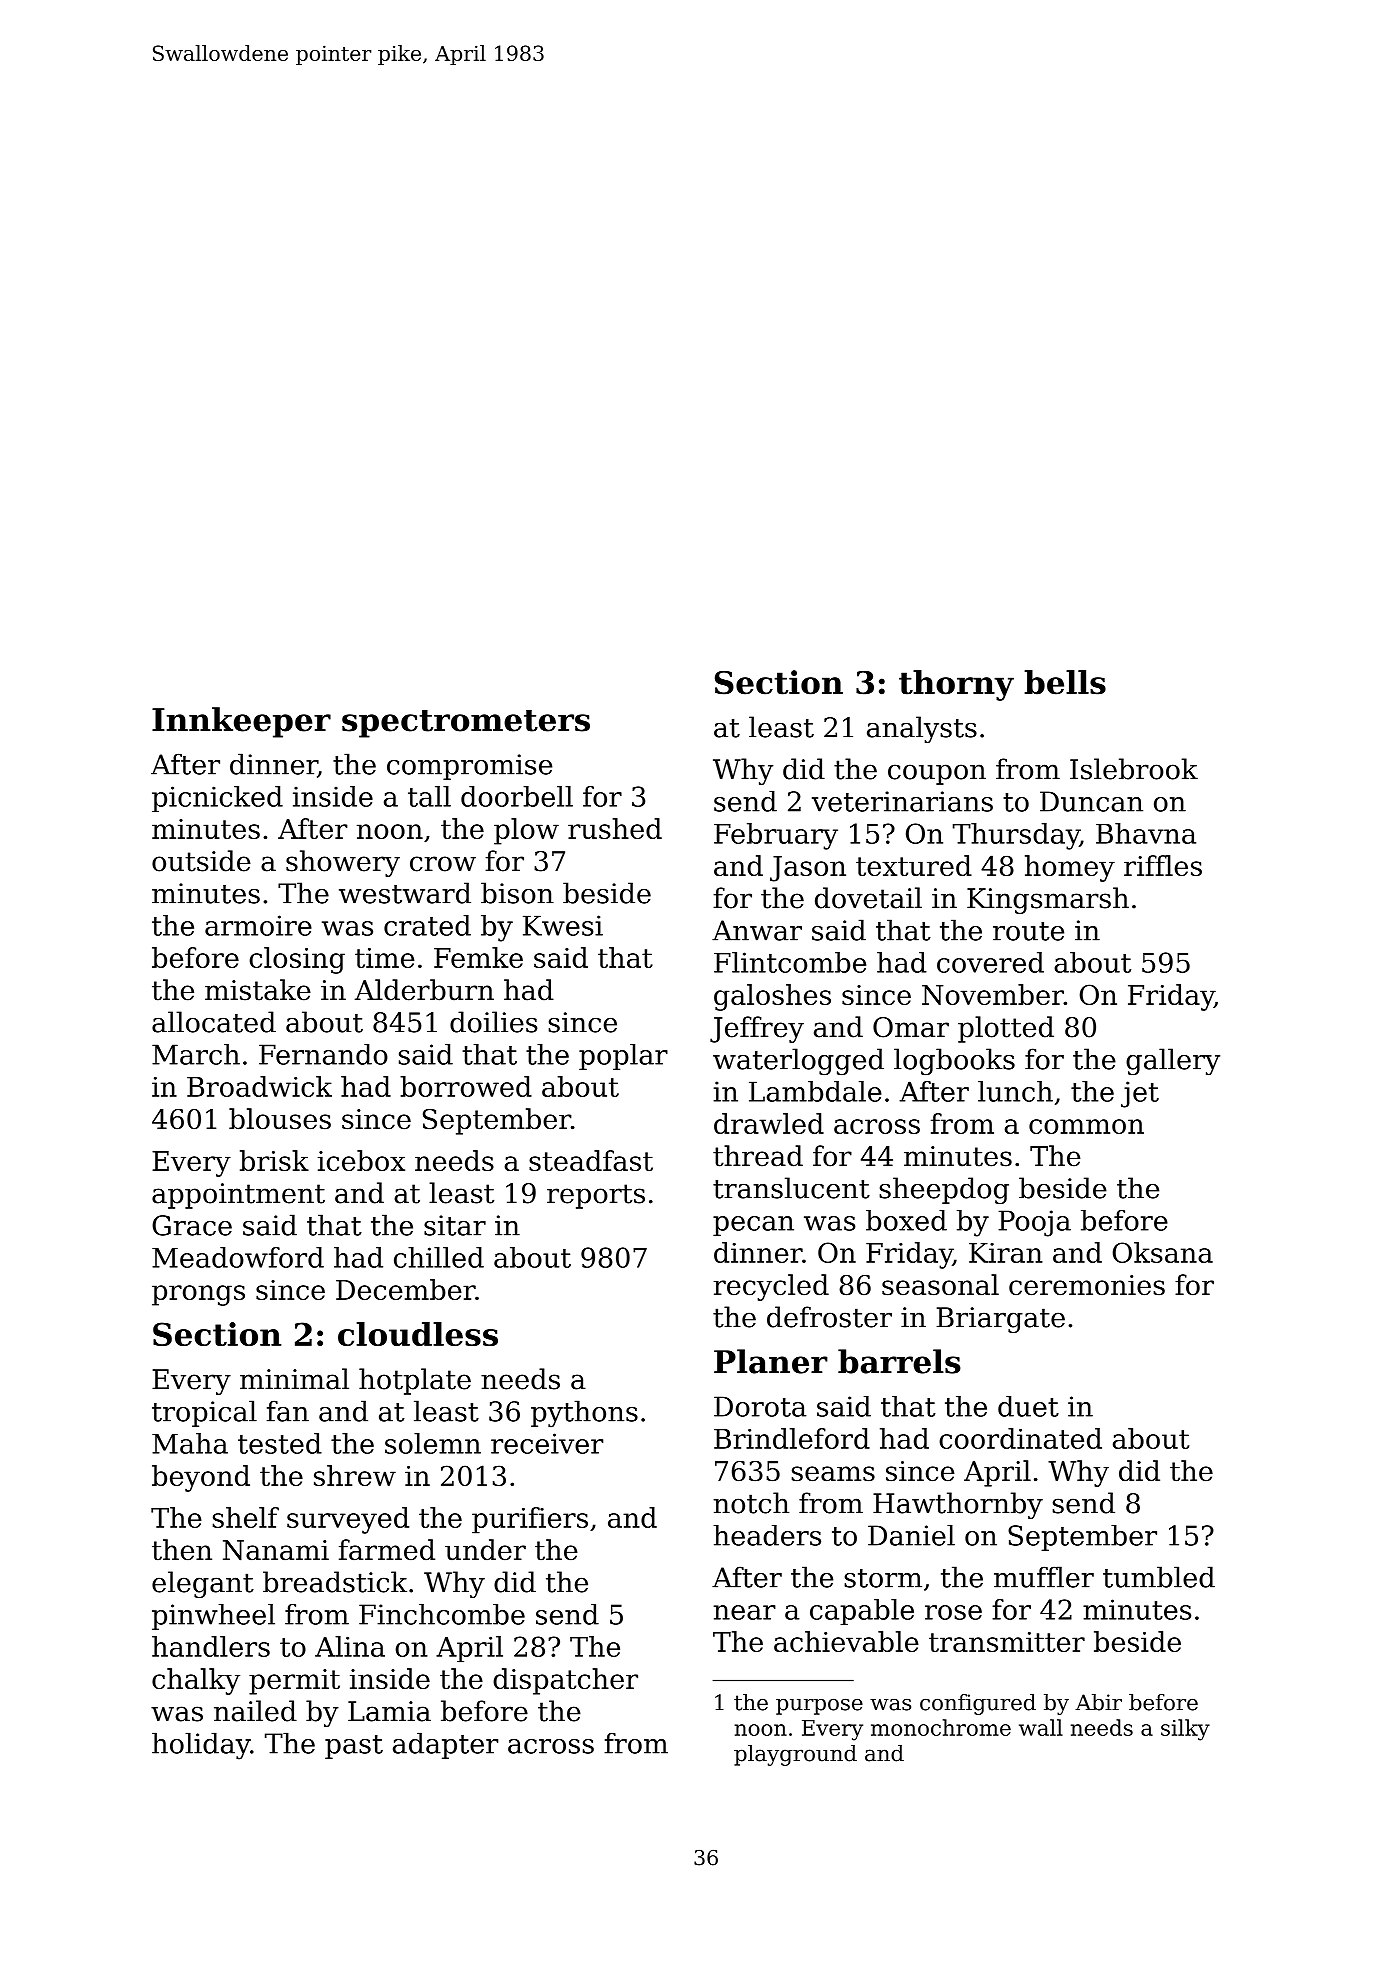  What do you see at coordinates (1016, 836) in the screenshot?
I see `Thursday` at bounding box center [1016, 836].
